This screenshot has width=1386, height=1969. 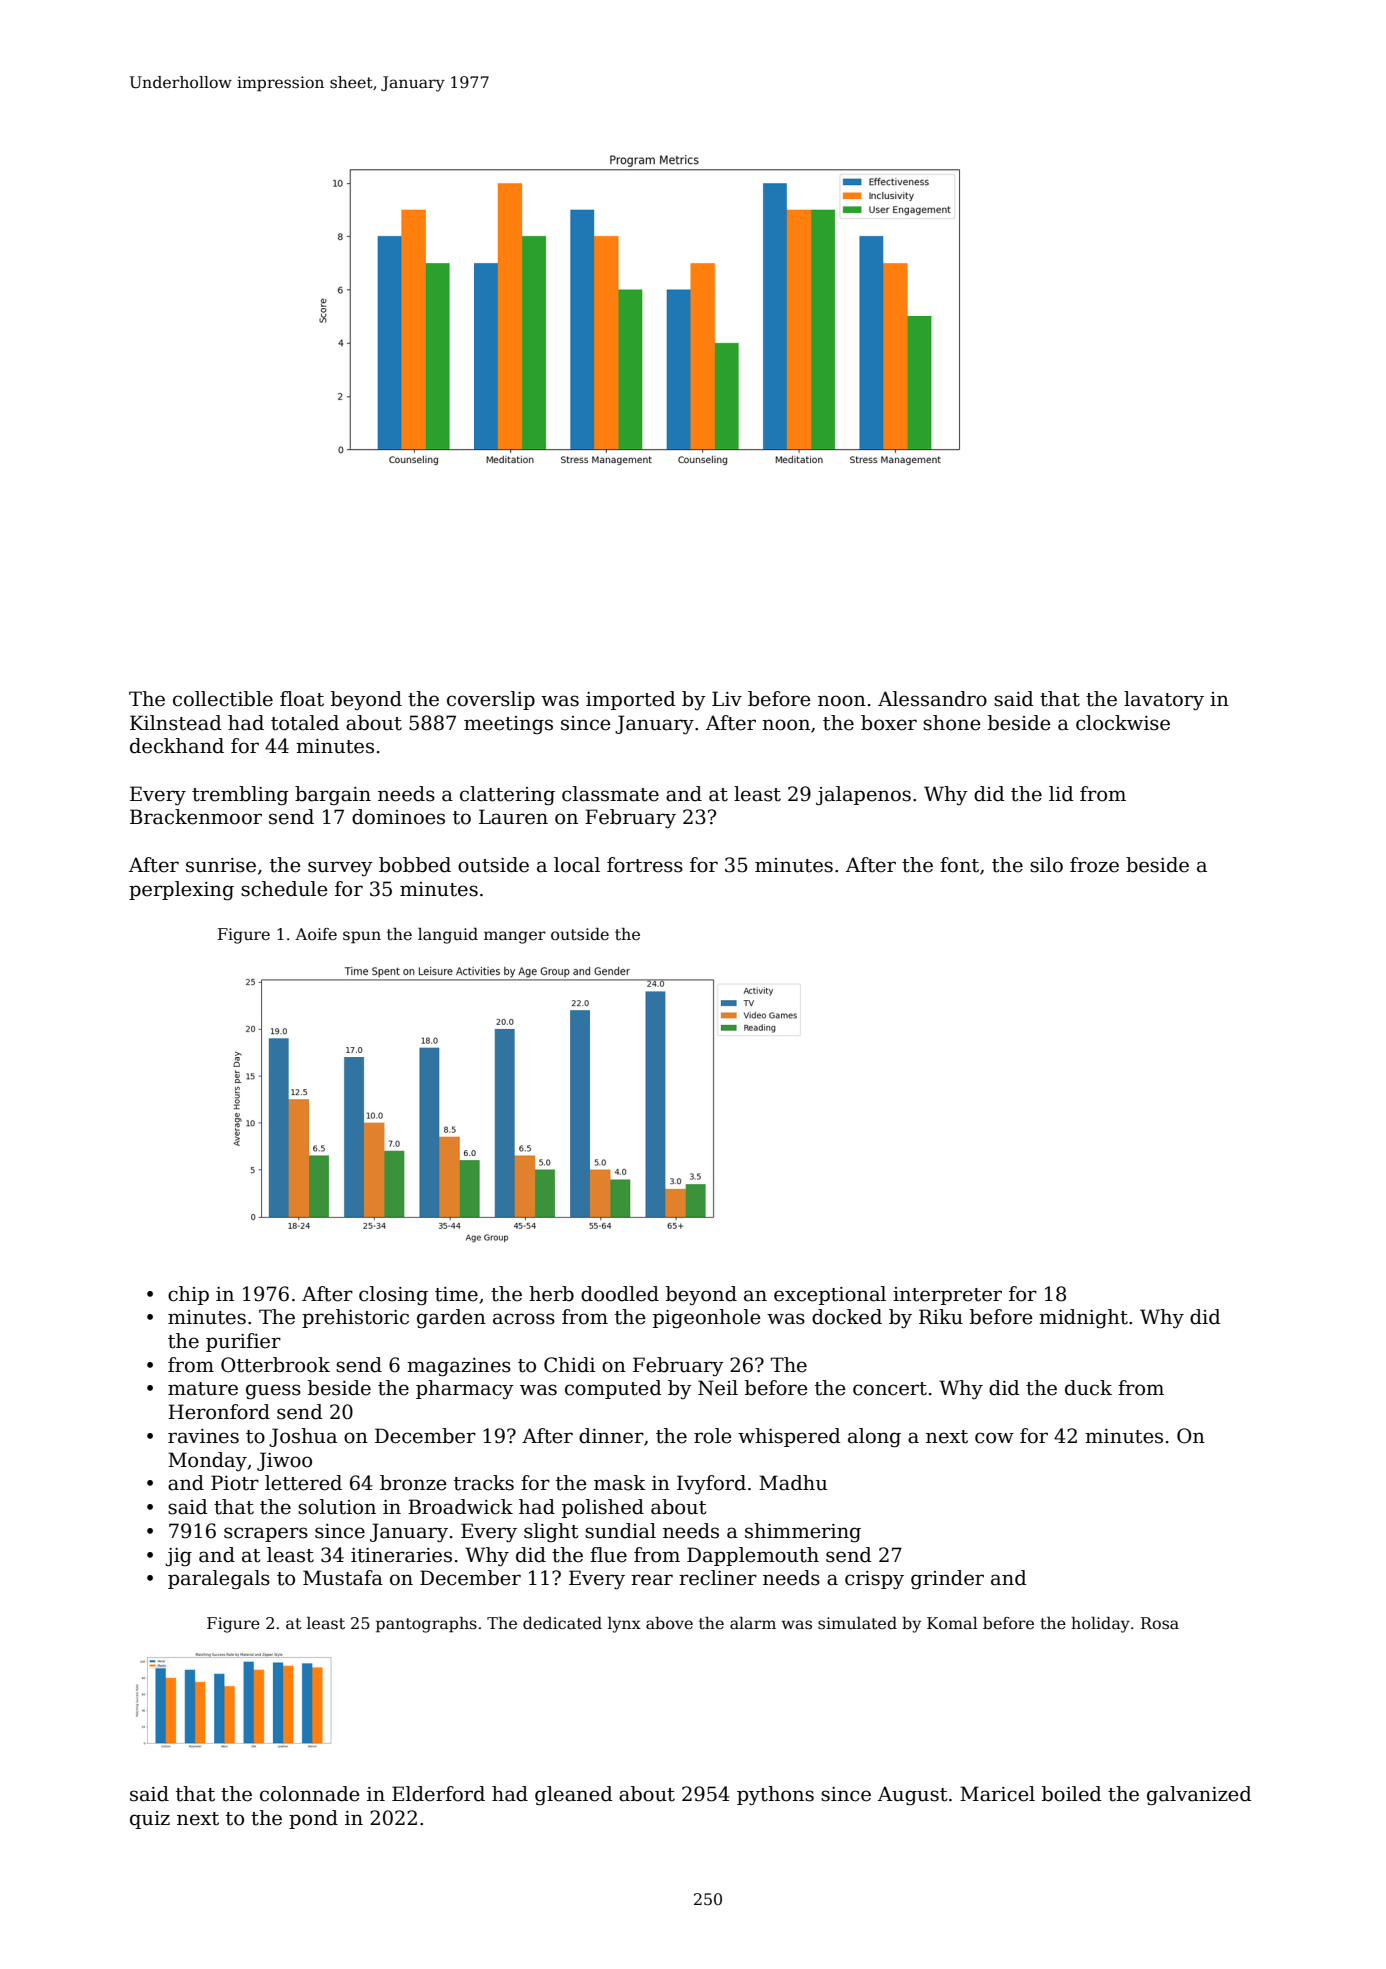 What do you see at coordinates (393, 1296) in the screenshot?
I see `closing` at bounding box center [393, 1296].
